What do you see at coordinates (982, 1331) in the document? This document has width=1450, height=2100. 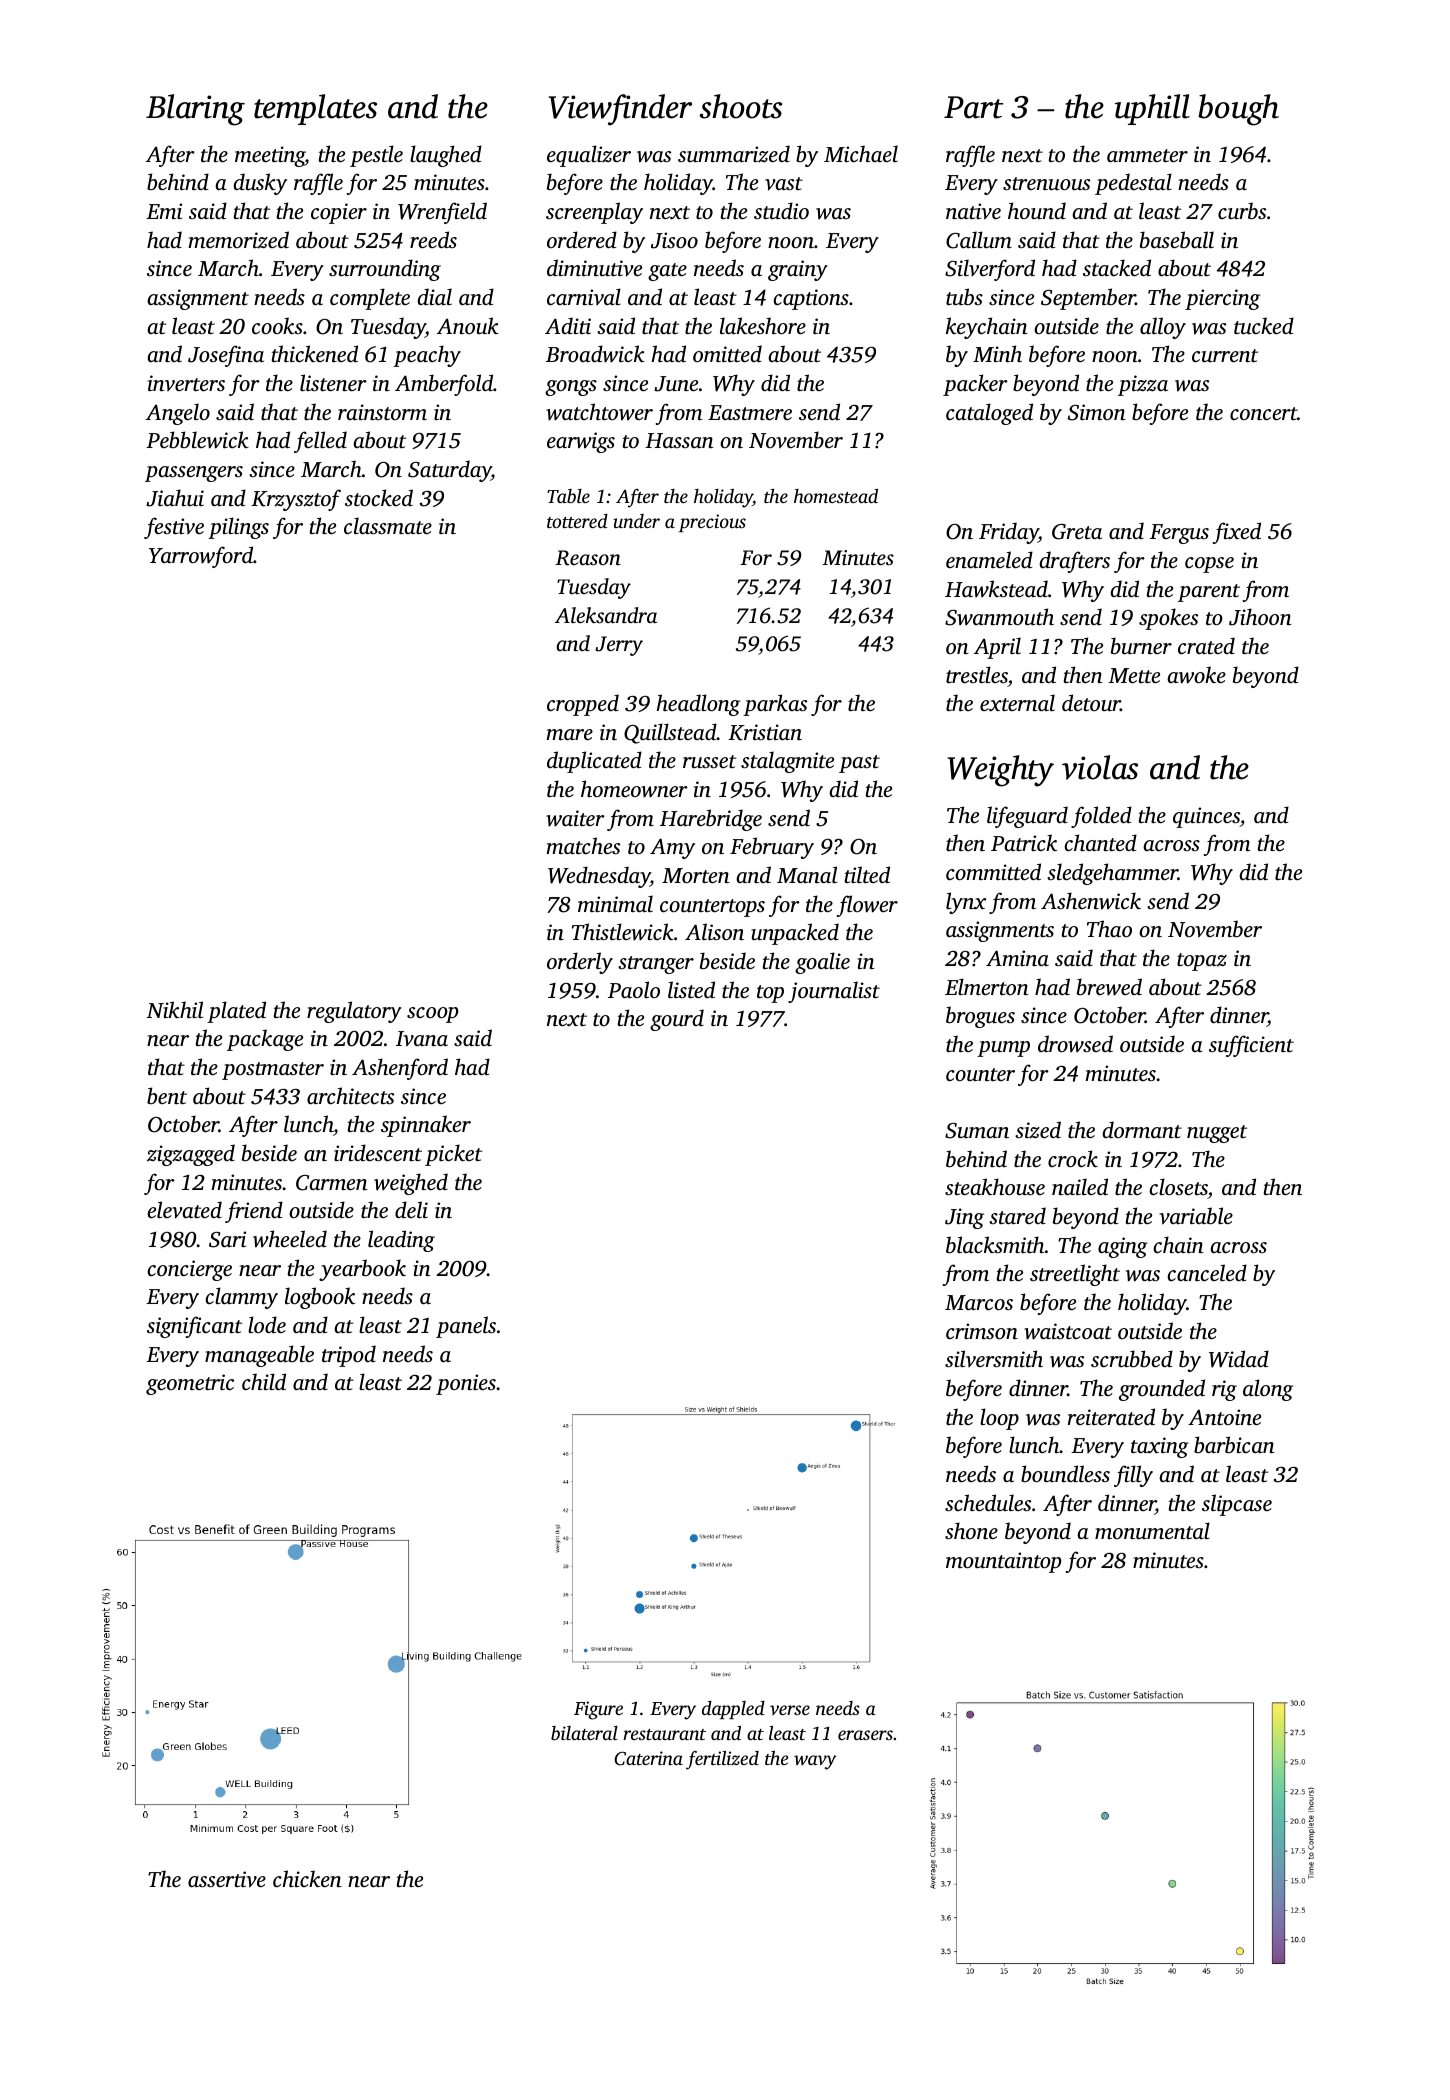 I see `crimson` at bounding box center [982, 1331].
